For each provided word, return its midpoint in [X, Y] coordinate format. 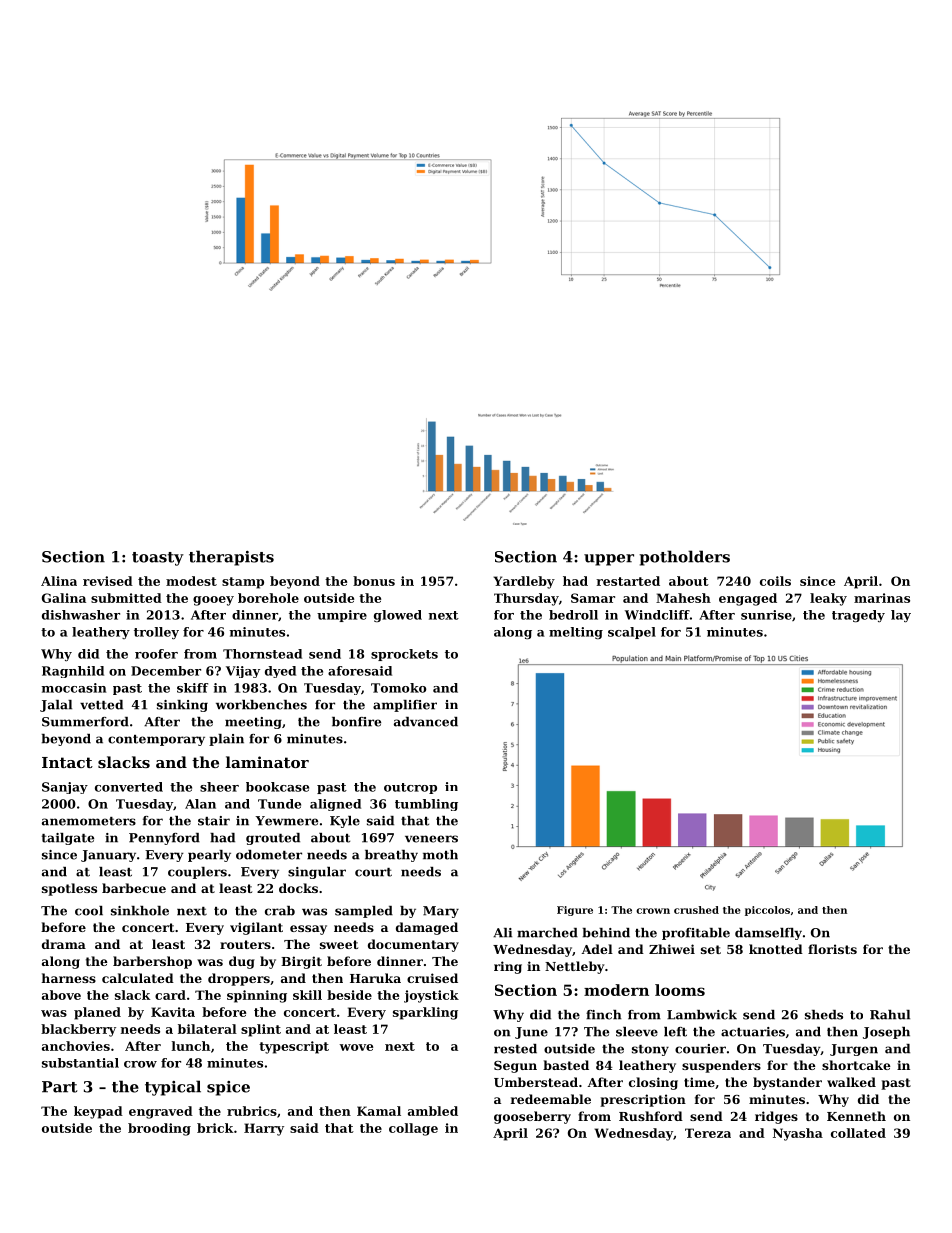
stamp [243, 583]
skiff [192, 688]
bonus [374, 581]
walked [851, 1082]
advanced [426, 722]
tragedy [858, 616]
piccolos [767, 911]
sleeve [637, 1032]
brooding [159, 1129]
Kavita [173, 1012]
